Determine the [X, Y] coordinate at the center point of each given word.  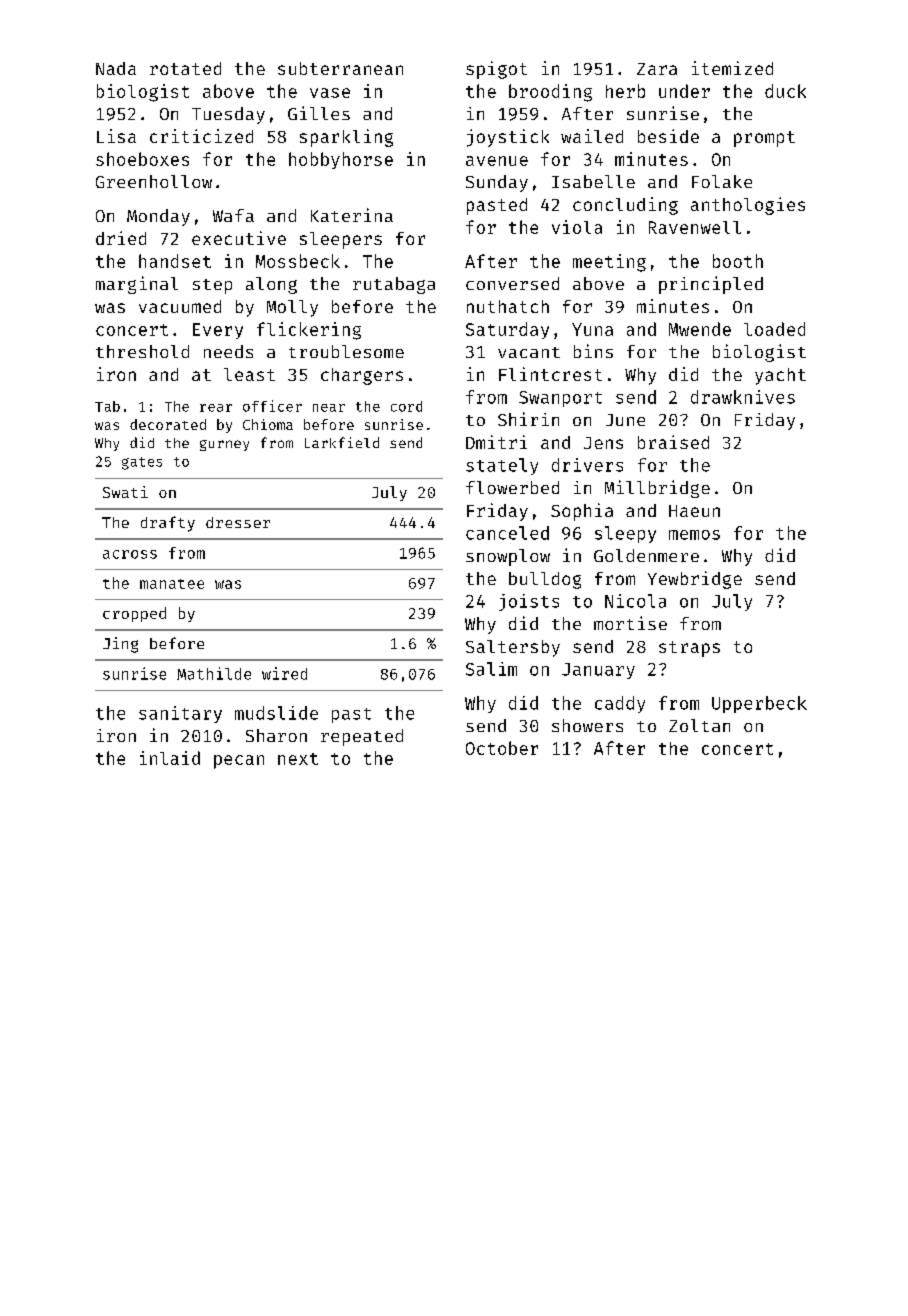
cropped [134, 614]
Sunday [497, 183]
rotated [185, 68]
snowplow [508, 557]
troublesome [346, 351]
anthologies [748, 206]
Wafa [233, 215]
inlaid [170, 758]
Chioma [268, 424]
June [625, 420]
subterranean [340, 68]
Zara [657, 69]
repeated [362, 737]
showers [587, 725]
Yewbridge [695, 580]
